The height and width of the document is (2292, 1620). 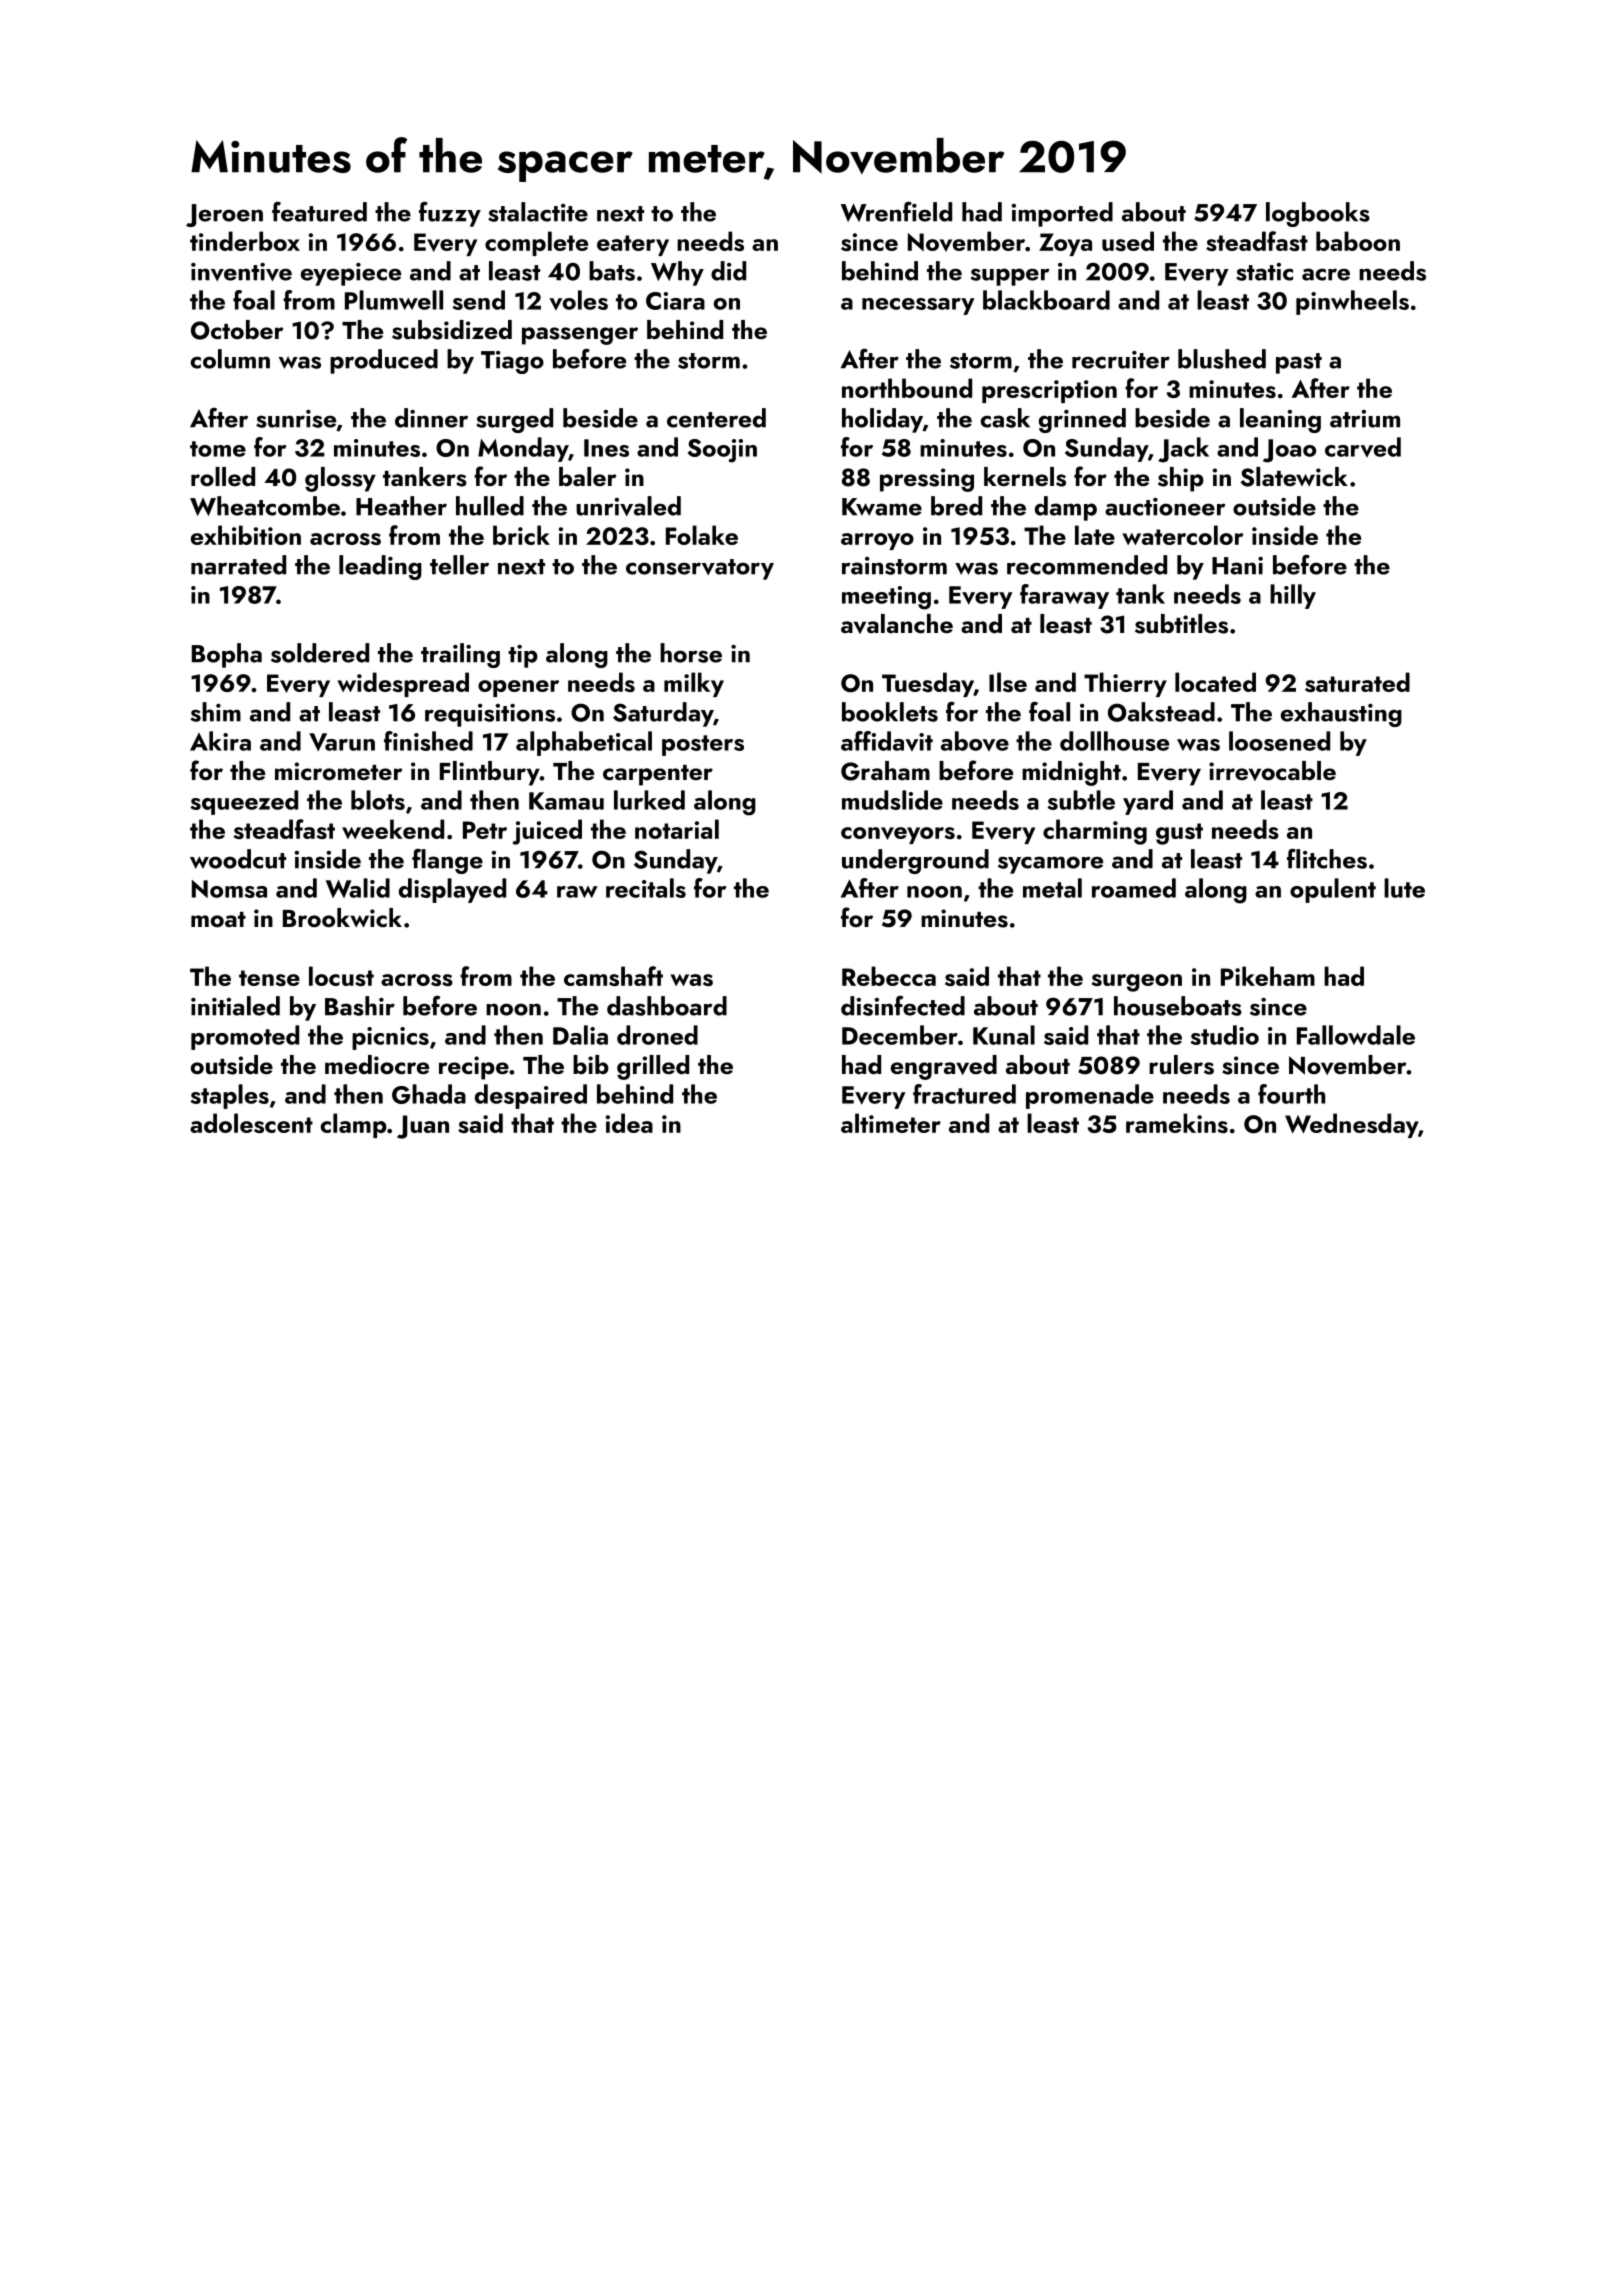 I want to click on logbooks, so click(x=1318, y=214).
